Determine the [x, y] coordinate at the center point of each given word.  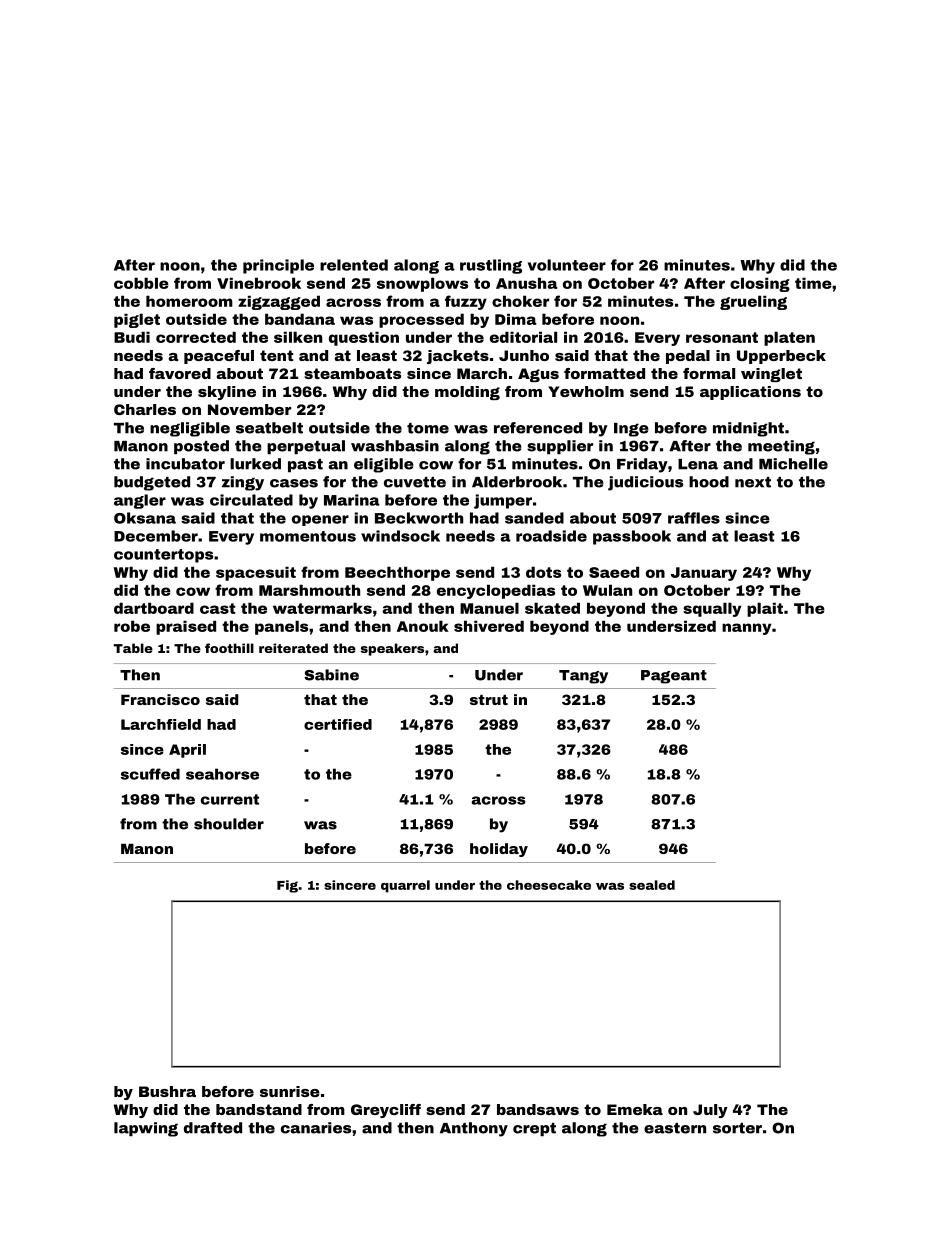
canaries [316, 1128]
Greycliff [386, 1111]
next [753, 482]
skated [552, 608]
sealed [652, 885]
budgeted [152, 483]
